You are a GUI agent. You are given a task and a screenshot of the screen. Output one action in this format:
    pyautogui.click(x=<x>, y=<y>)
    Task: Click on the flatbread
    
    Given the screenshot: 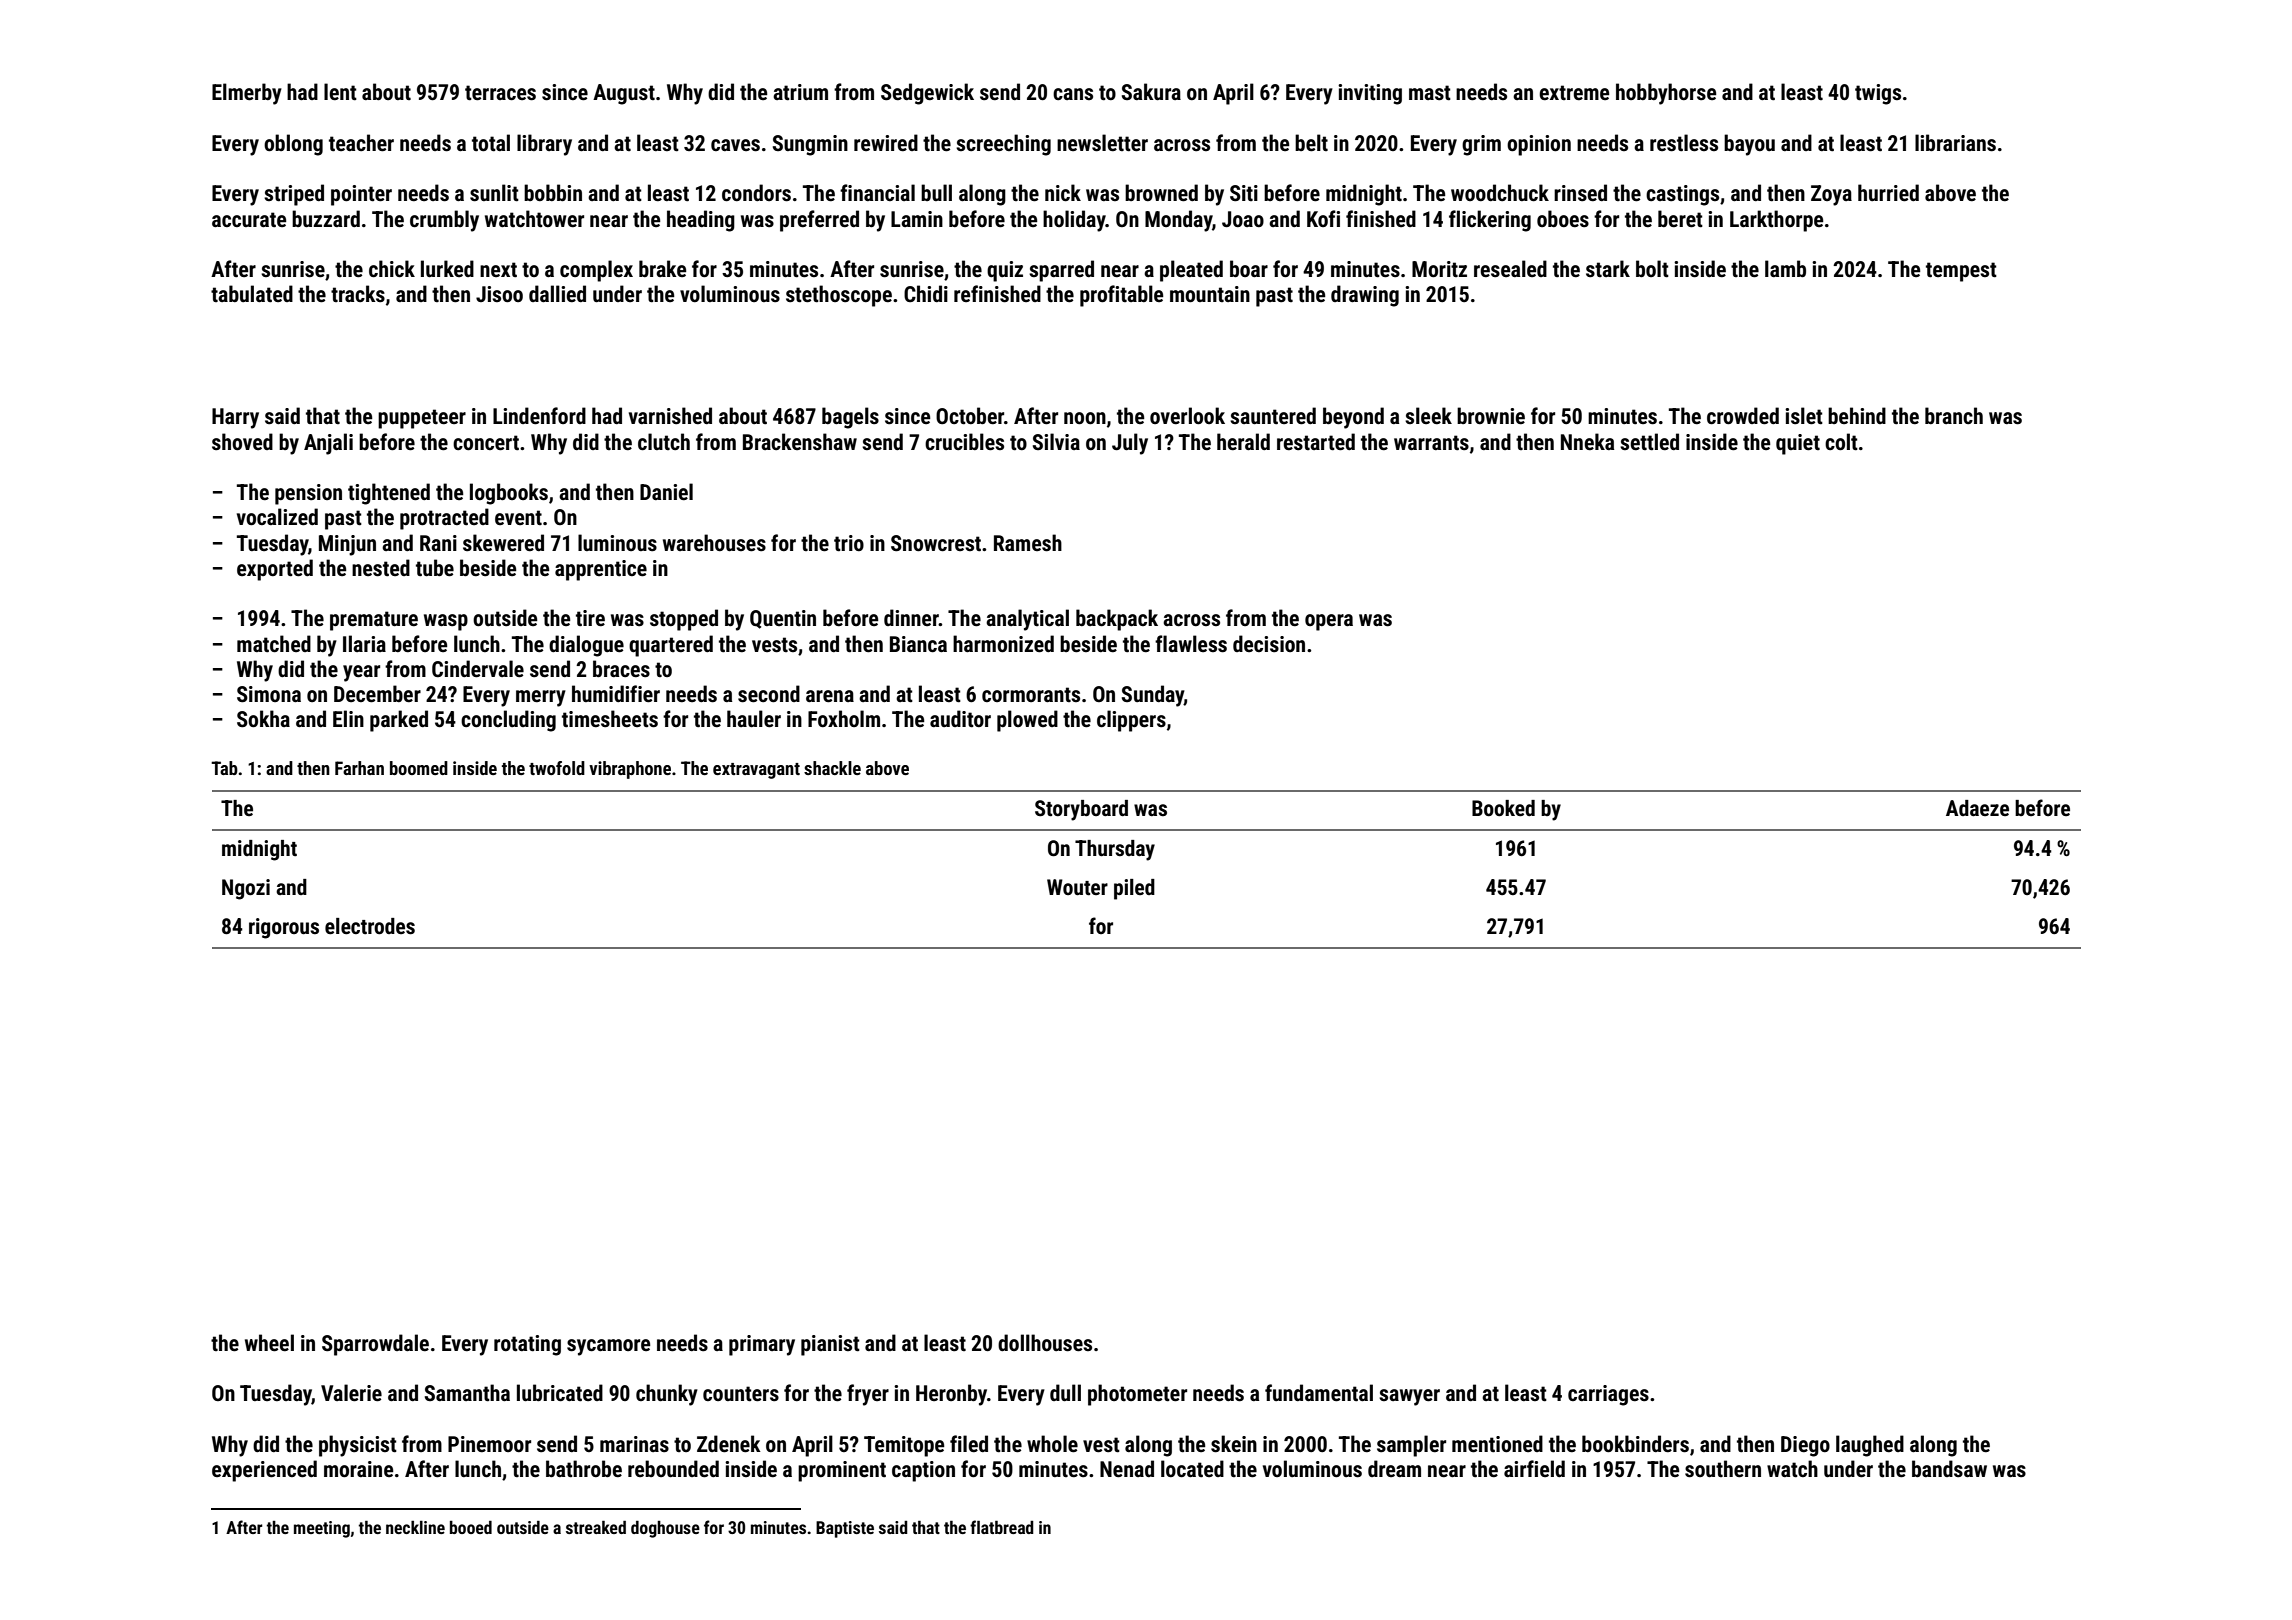 What is the action you would take?
    pyautogui.click(x=1002, y=1527)
